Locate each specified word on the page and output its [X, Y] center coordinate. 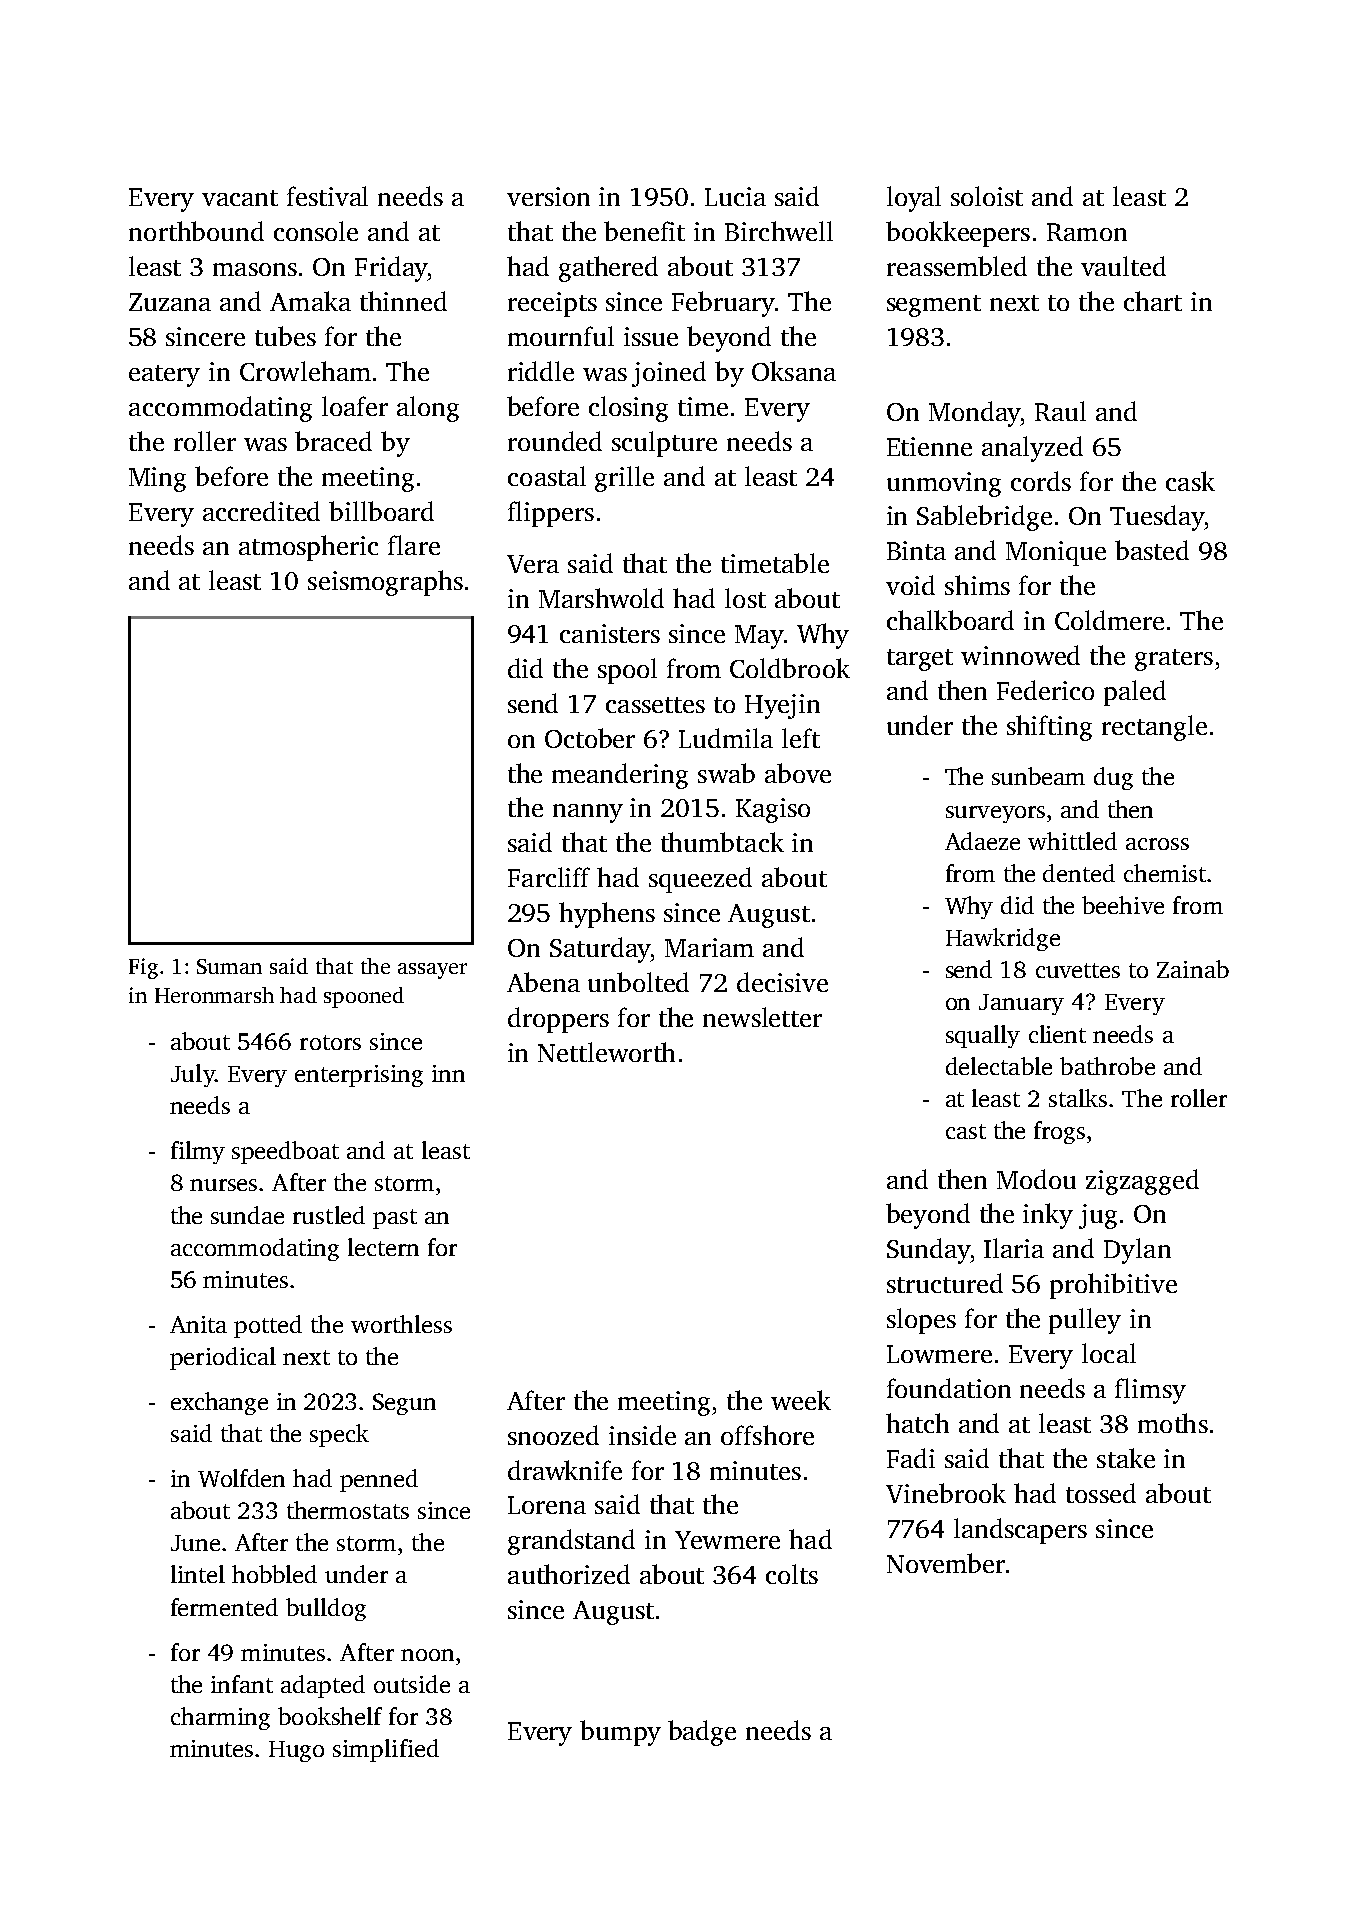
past [395, 1219]
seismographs [385, 583]
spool [627, 671]
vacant [240, 198]
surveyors [995, 814]
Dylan [1137, 1251]
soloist [987, 196]
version [548, 196]
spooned [364, 997]
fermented [224, 1607]
